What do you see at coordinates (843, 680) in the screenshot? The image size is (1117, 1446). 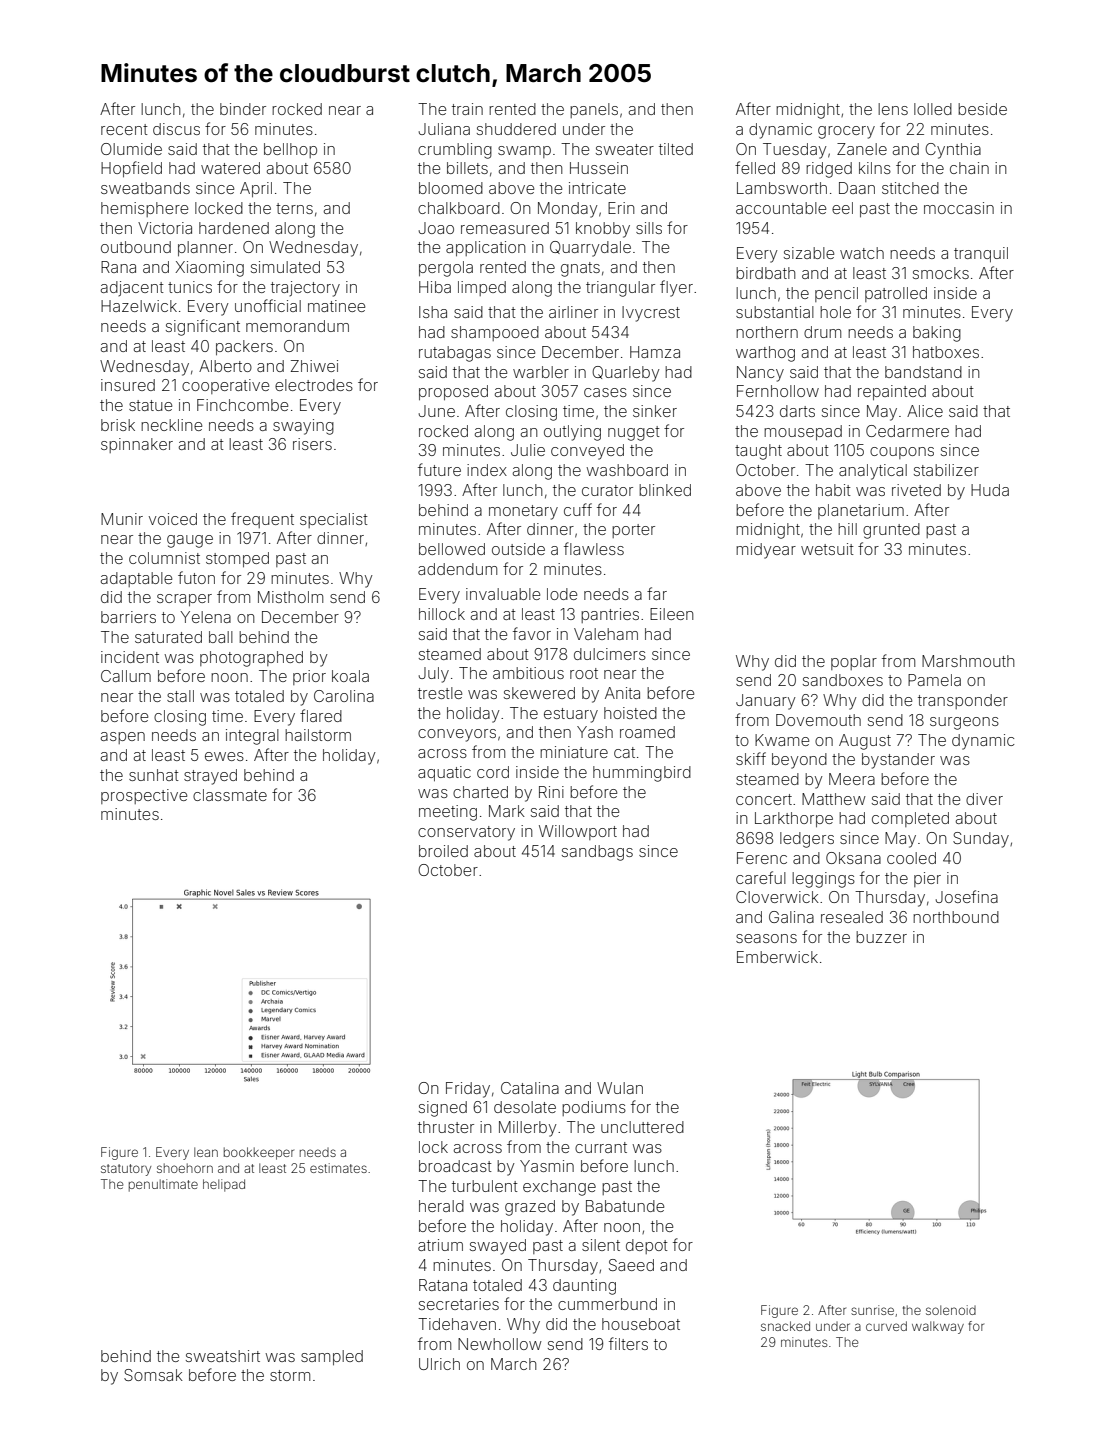 I see `sandboxes` at bounding box center [843, 680].
